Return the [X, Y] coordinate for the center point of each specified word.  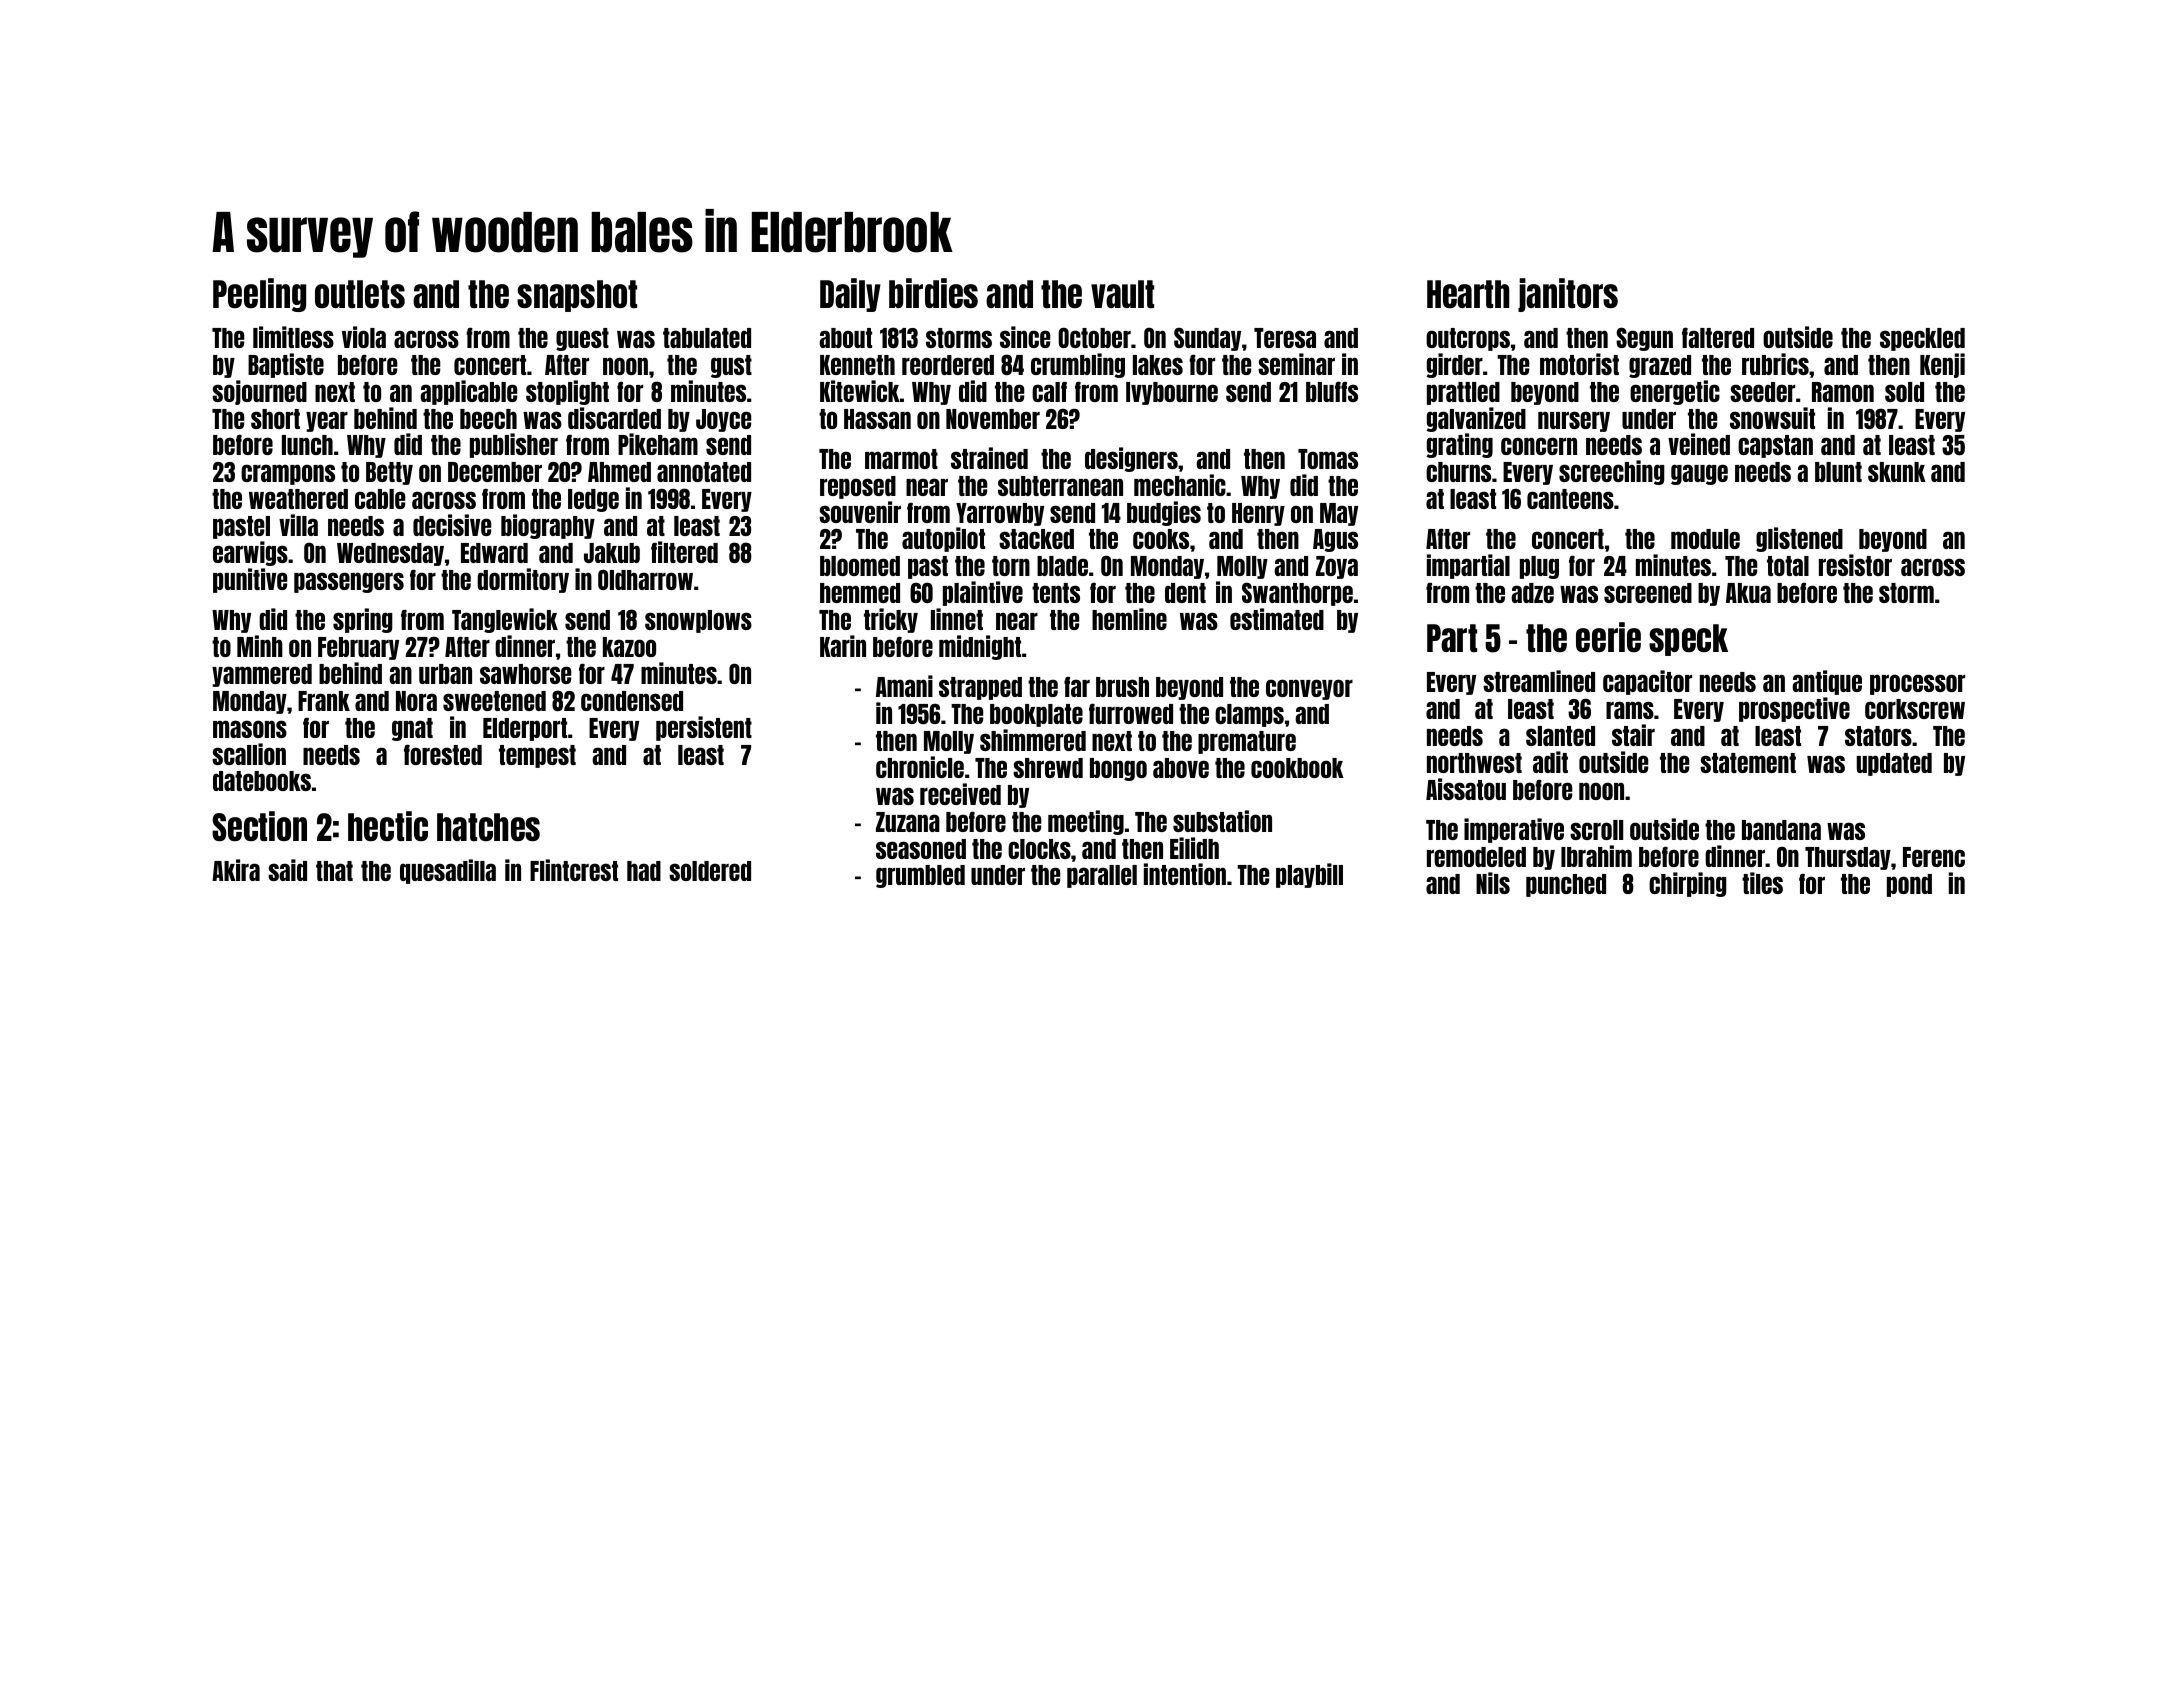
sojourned [259, 392]
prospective [1794, 709]
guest [582, 339]
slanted [1560, 736]
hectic [388, 826]
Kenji [1942, 365]
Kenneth [857, 365]
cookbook [1297, 768]
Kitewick [860, 391]
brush [1122, 687]
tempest [537, 756]
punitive [250, 580]
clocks [1039, 849]
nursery [1574, 421]
